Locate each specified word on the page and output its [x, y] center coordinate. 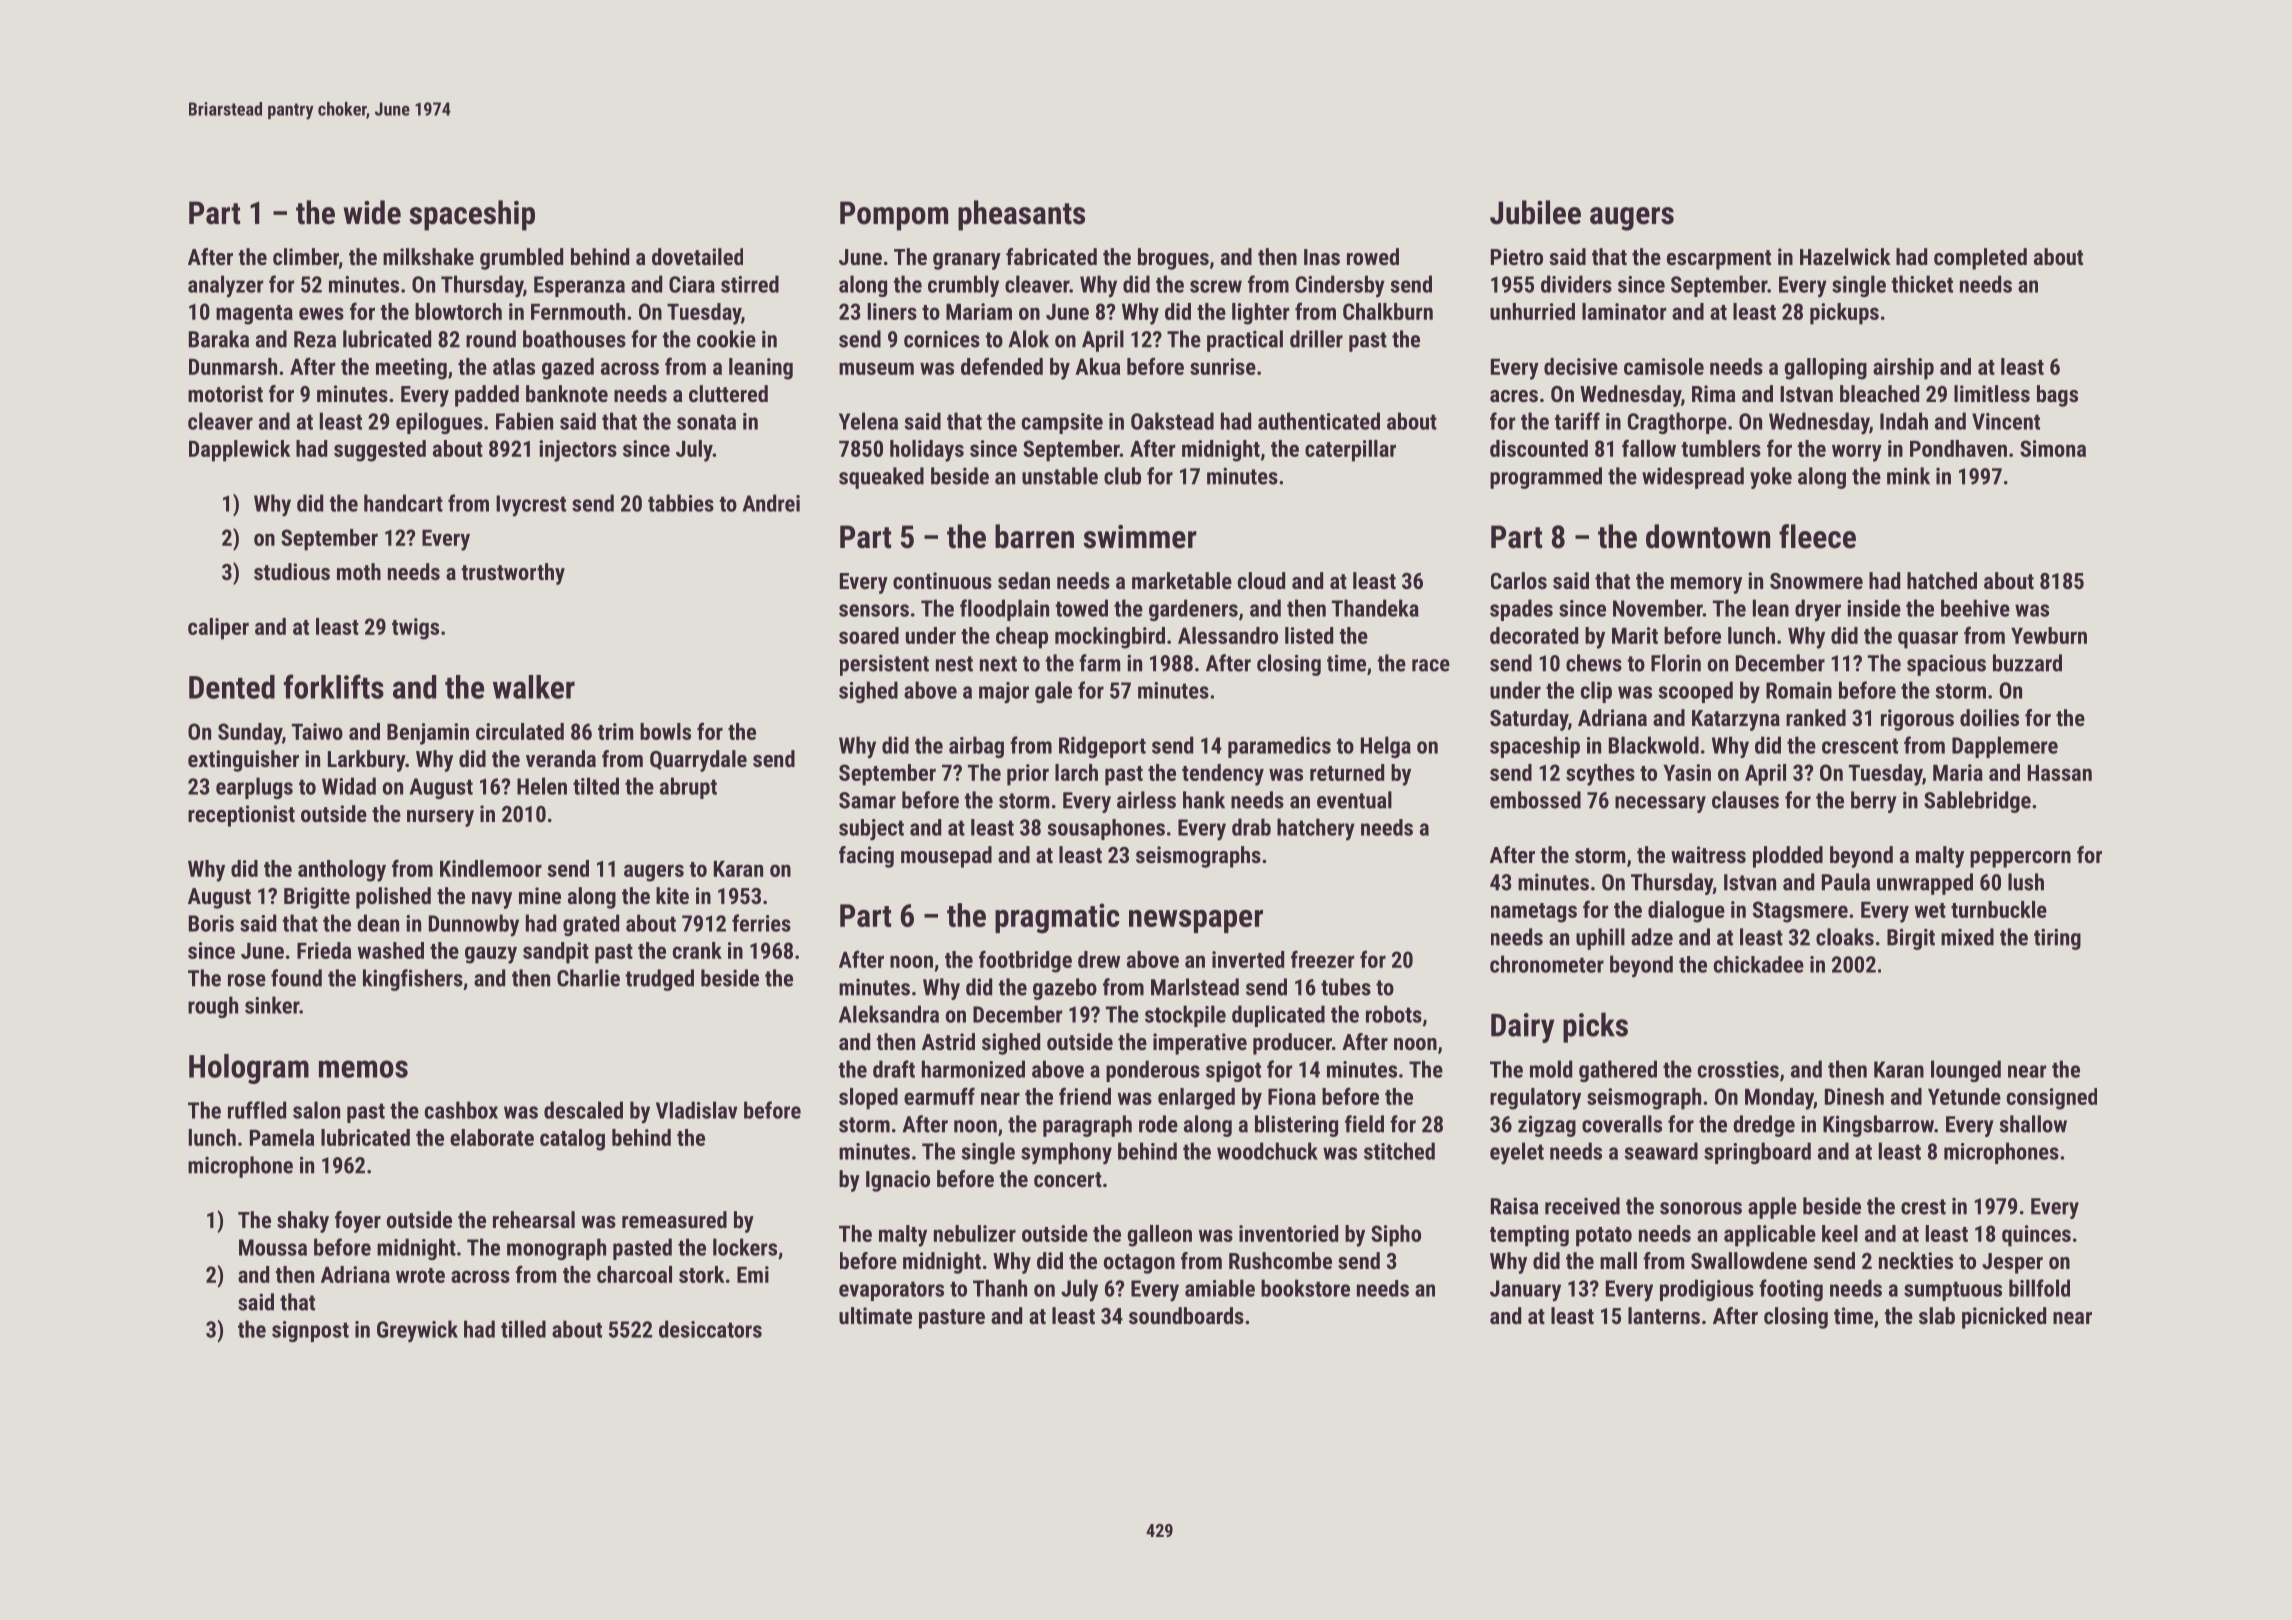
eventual [1354, 800]
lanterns [1664, 1315]
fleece [1817, 536]
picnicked [2004, 1318]
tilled [523, 1329]
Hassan [2060, 773]
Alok [1028, 339]
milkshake [428, 256]
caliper [218, 629]
